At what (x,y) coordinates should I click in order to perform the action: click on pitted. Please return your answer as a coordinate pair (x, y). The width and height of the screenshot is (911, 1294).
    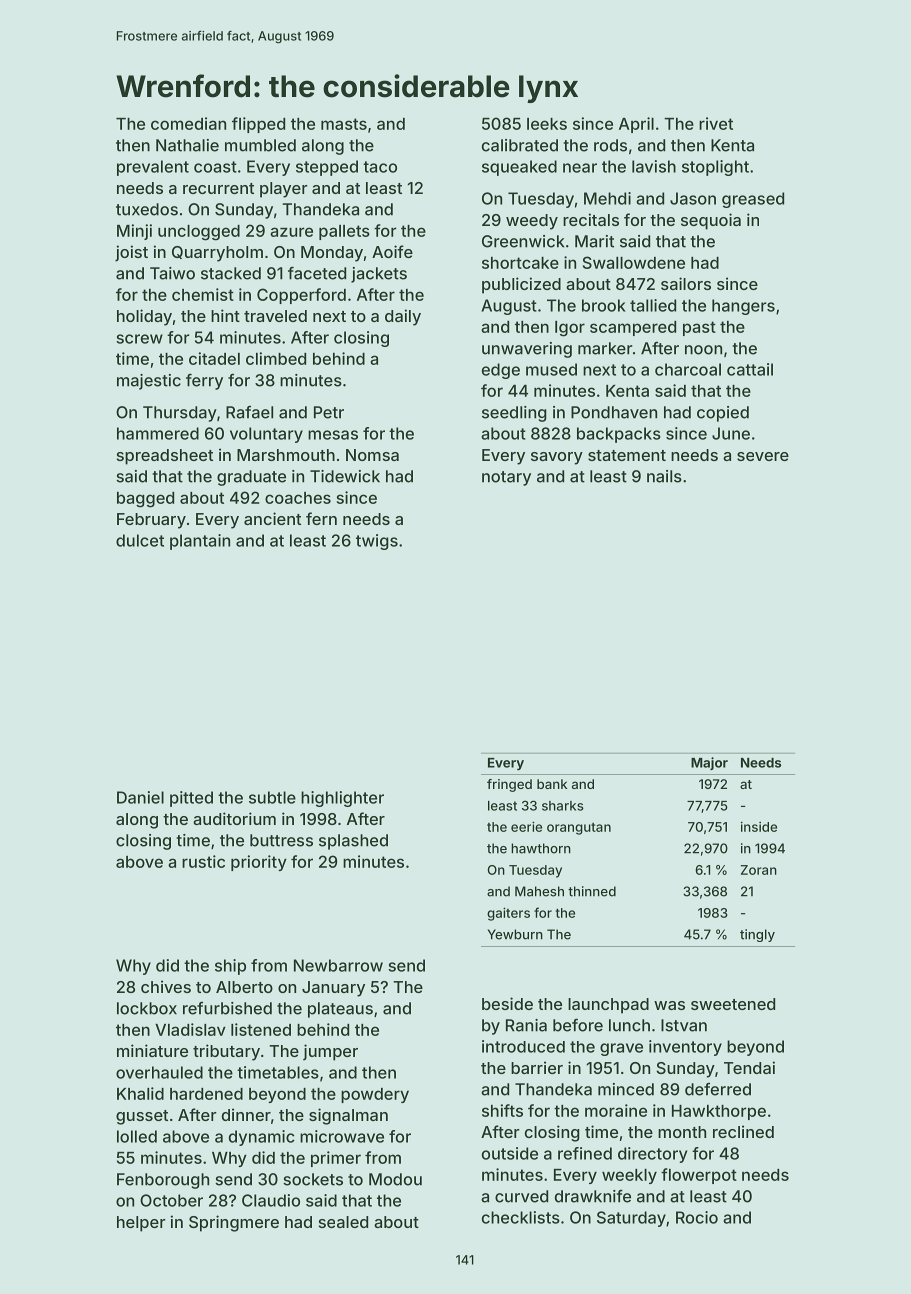
    Looking at the image, I should click on (191, 799).
